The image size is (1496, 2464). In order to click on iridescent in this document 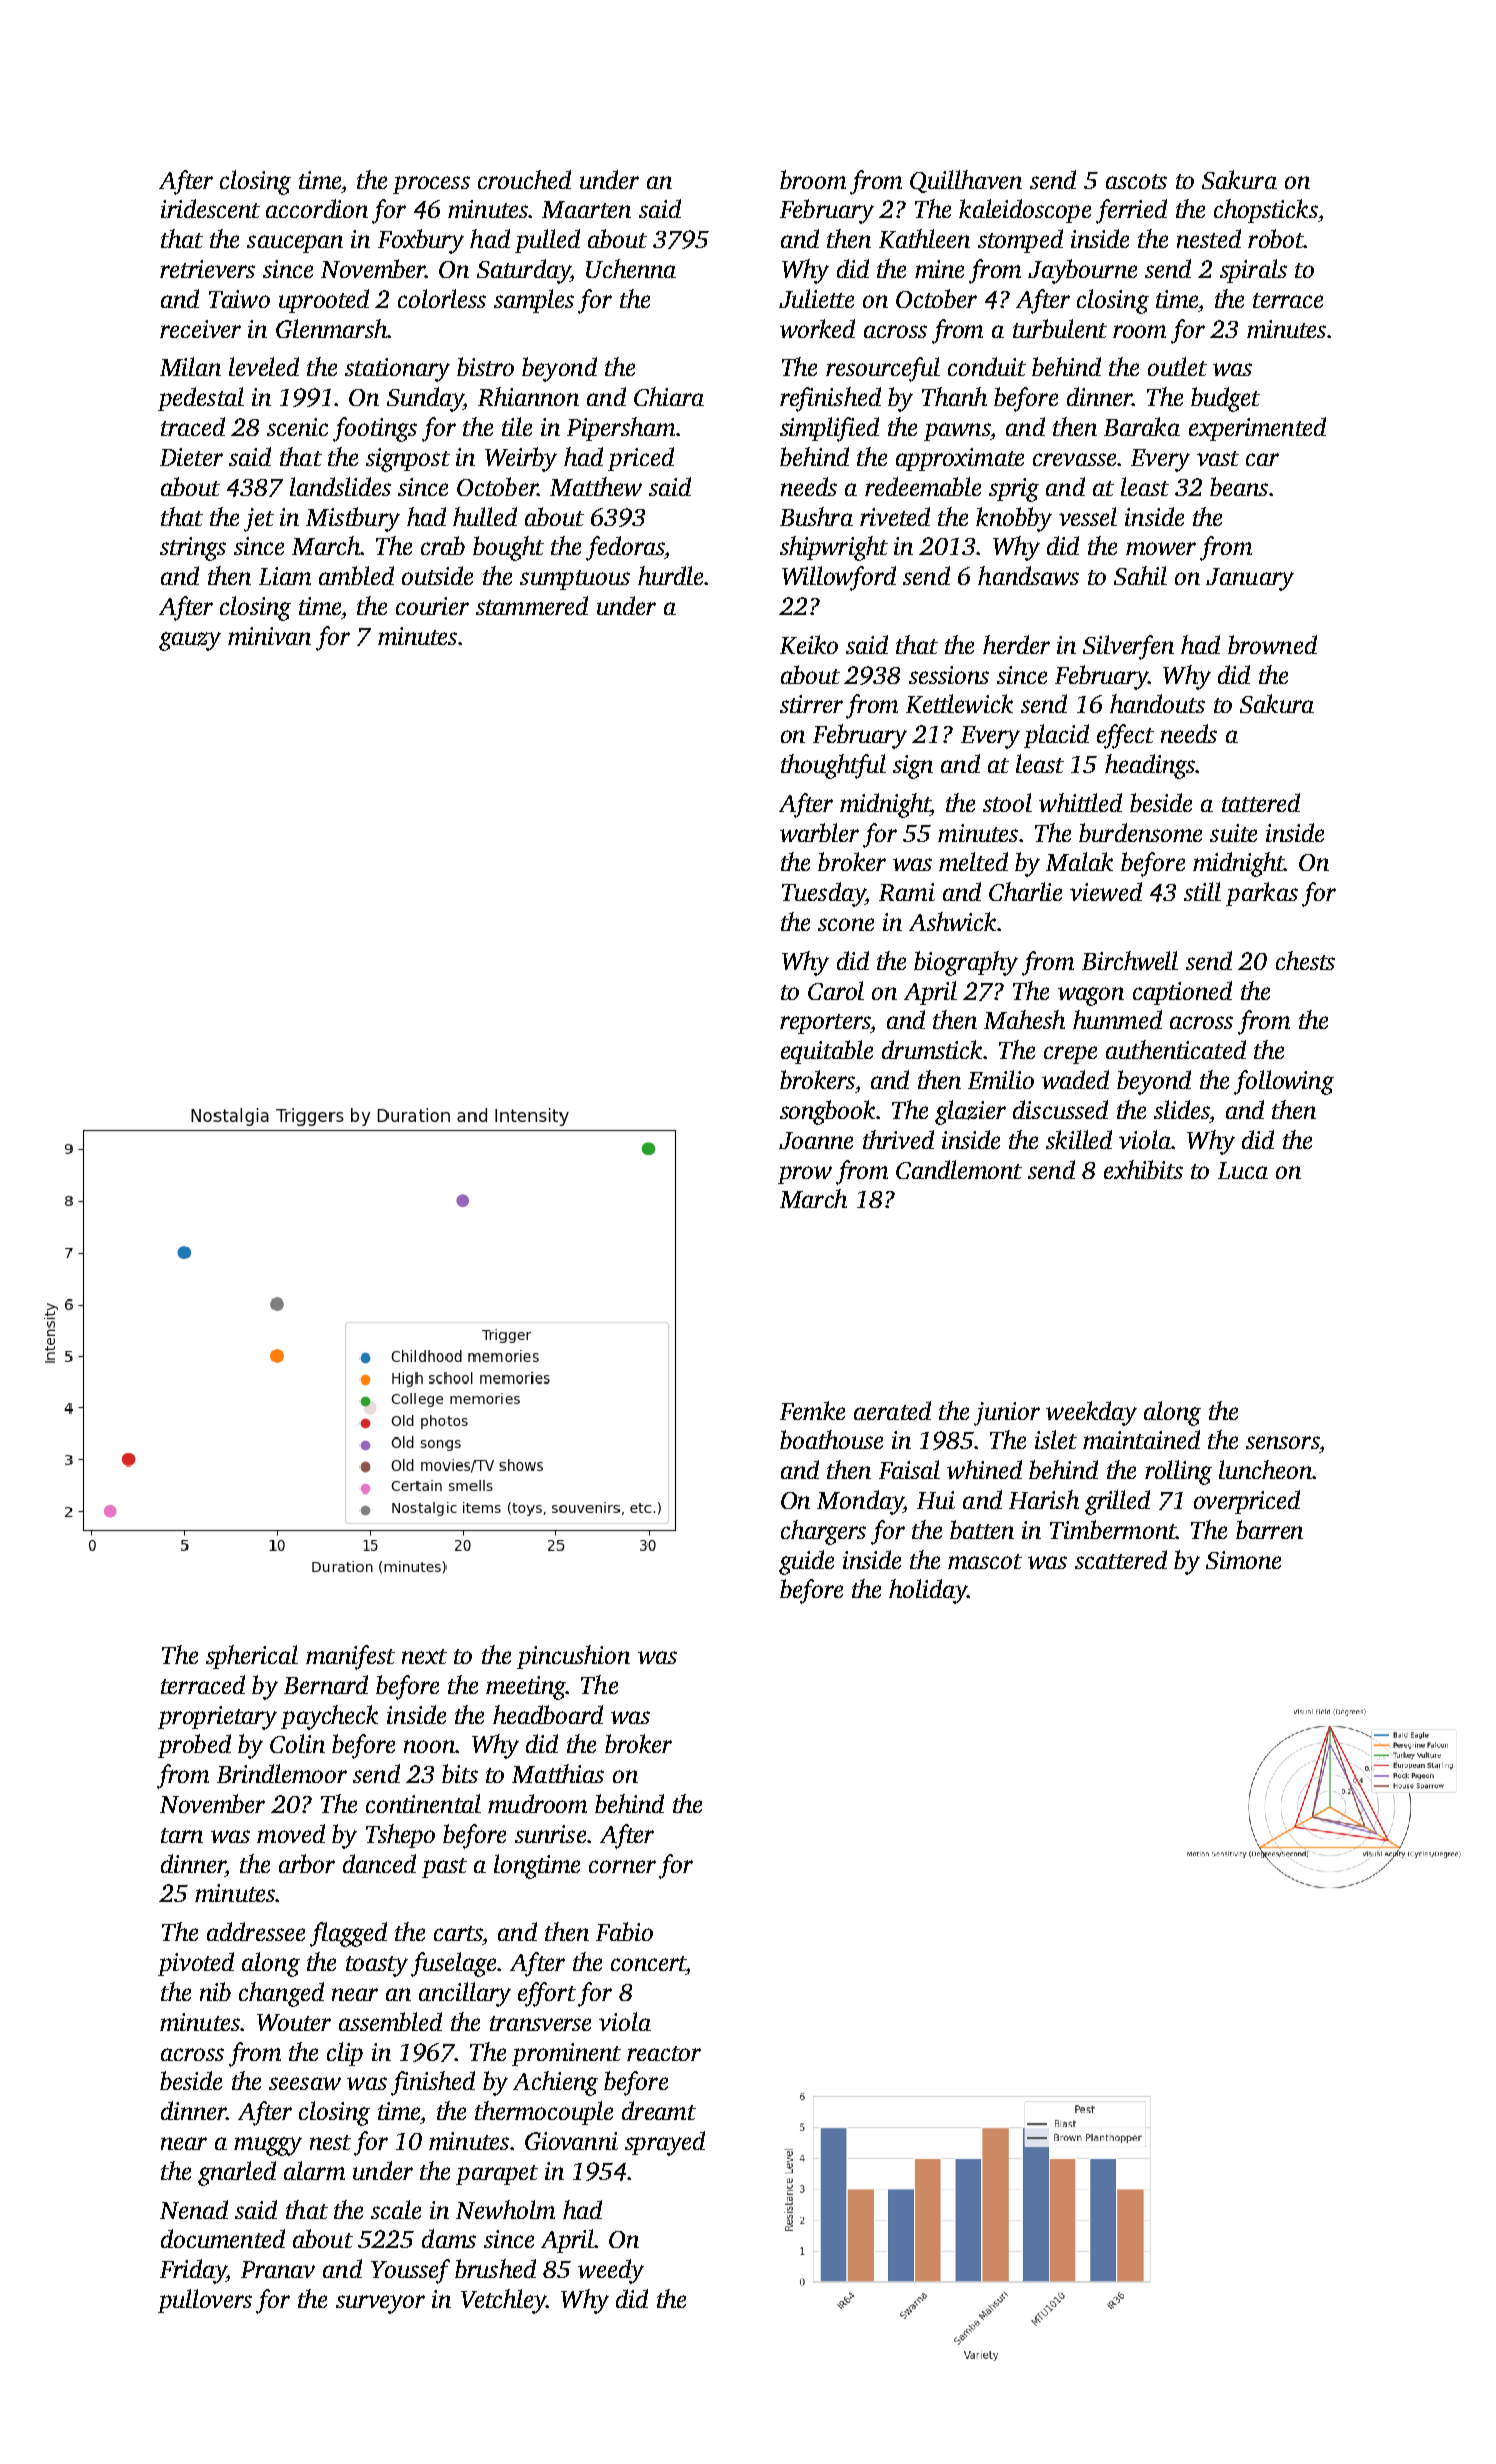, I will do `click(210, 208)`.
